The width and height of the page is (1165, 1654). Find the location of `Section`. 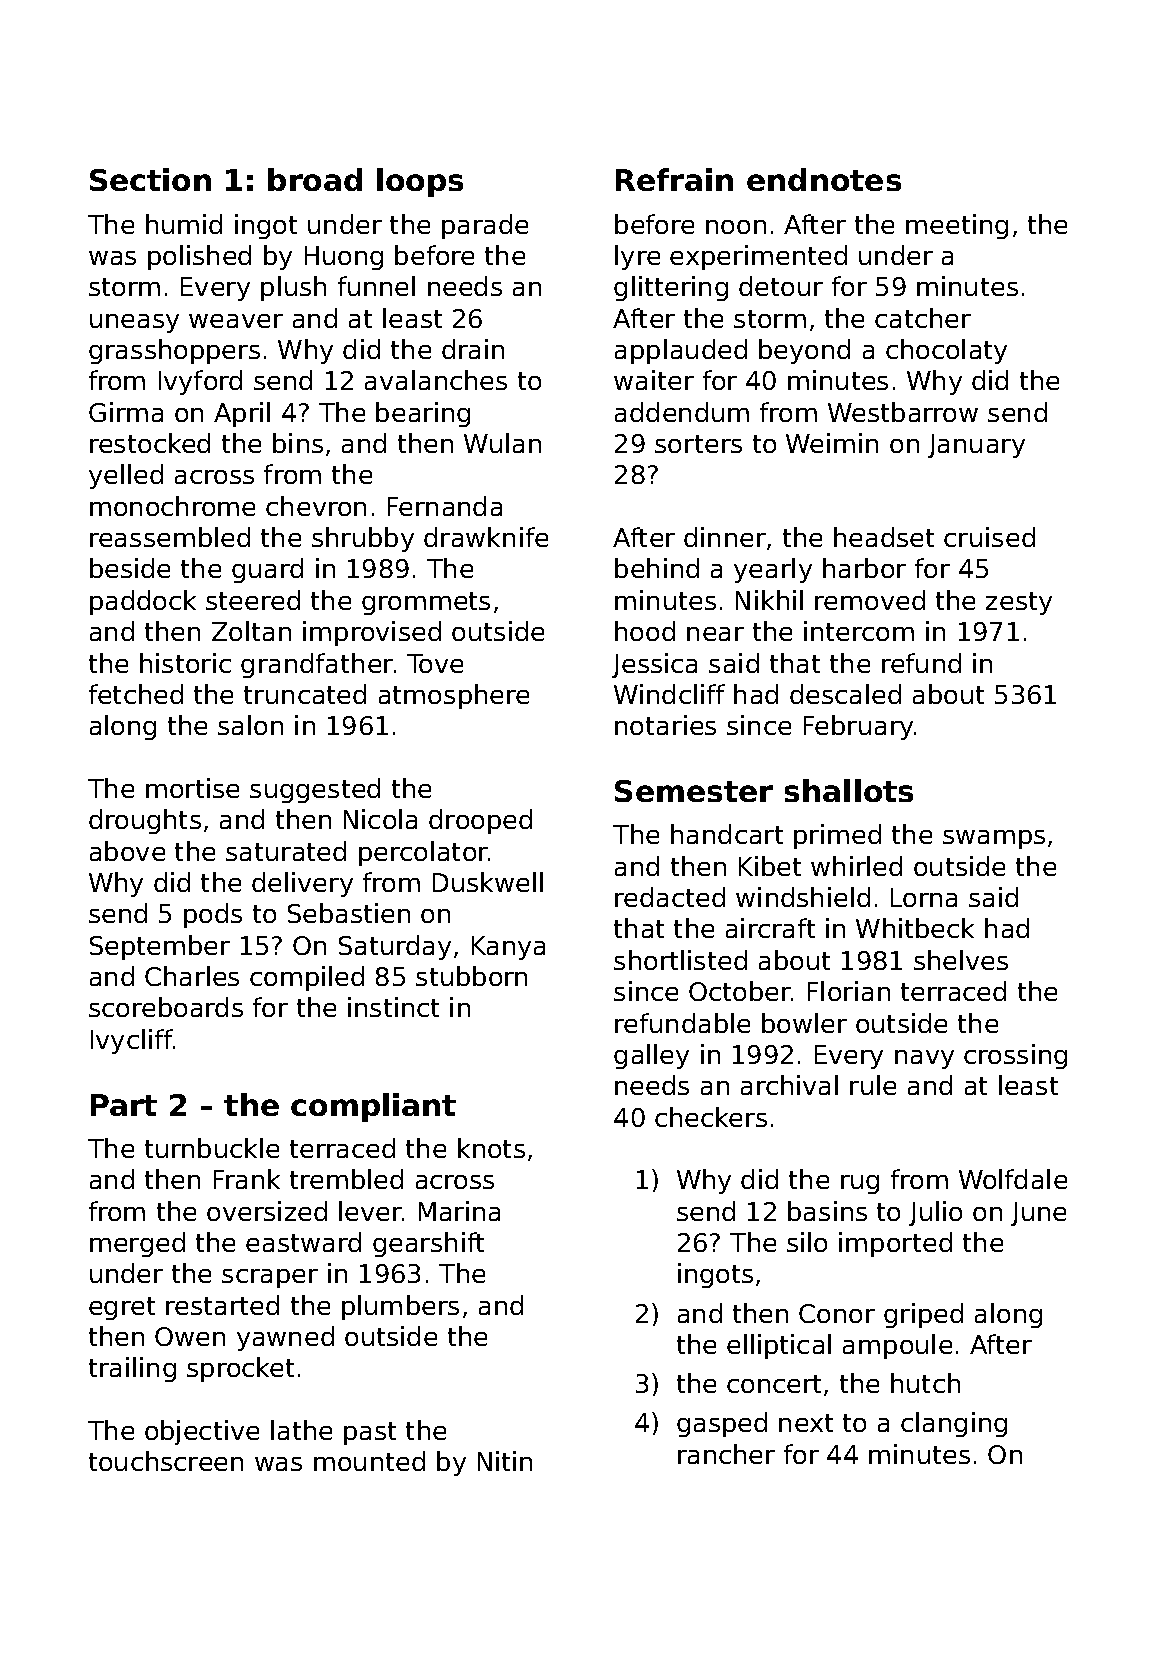

Section is located at coordinates (150, 179).
